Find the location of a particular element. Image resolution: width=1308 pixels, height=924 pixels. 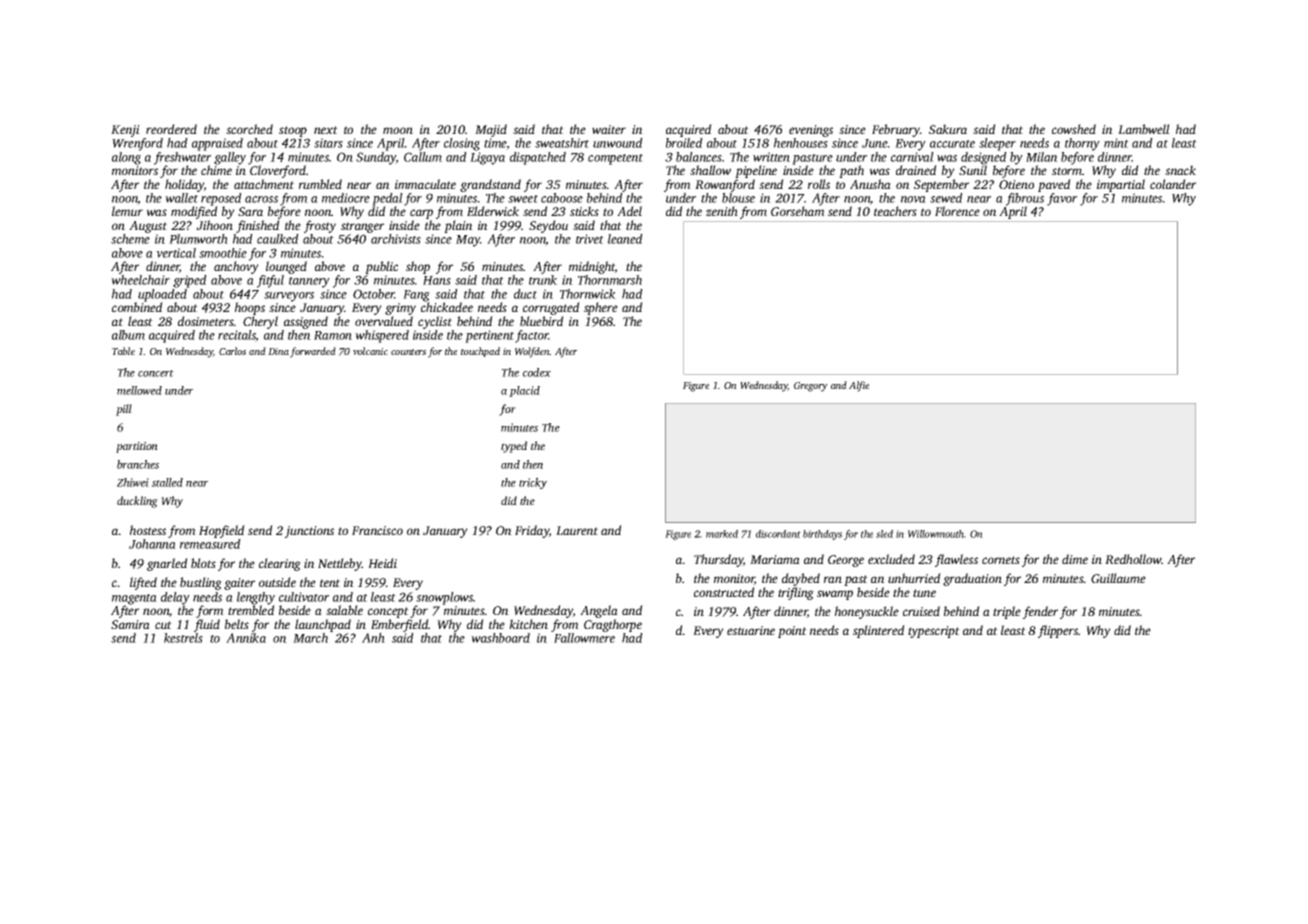

Guillaume is located at coordinates (1118, 578).
